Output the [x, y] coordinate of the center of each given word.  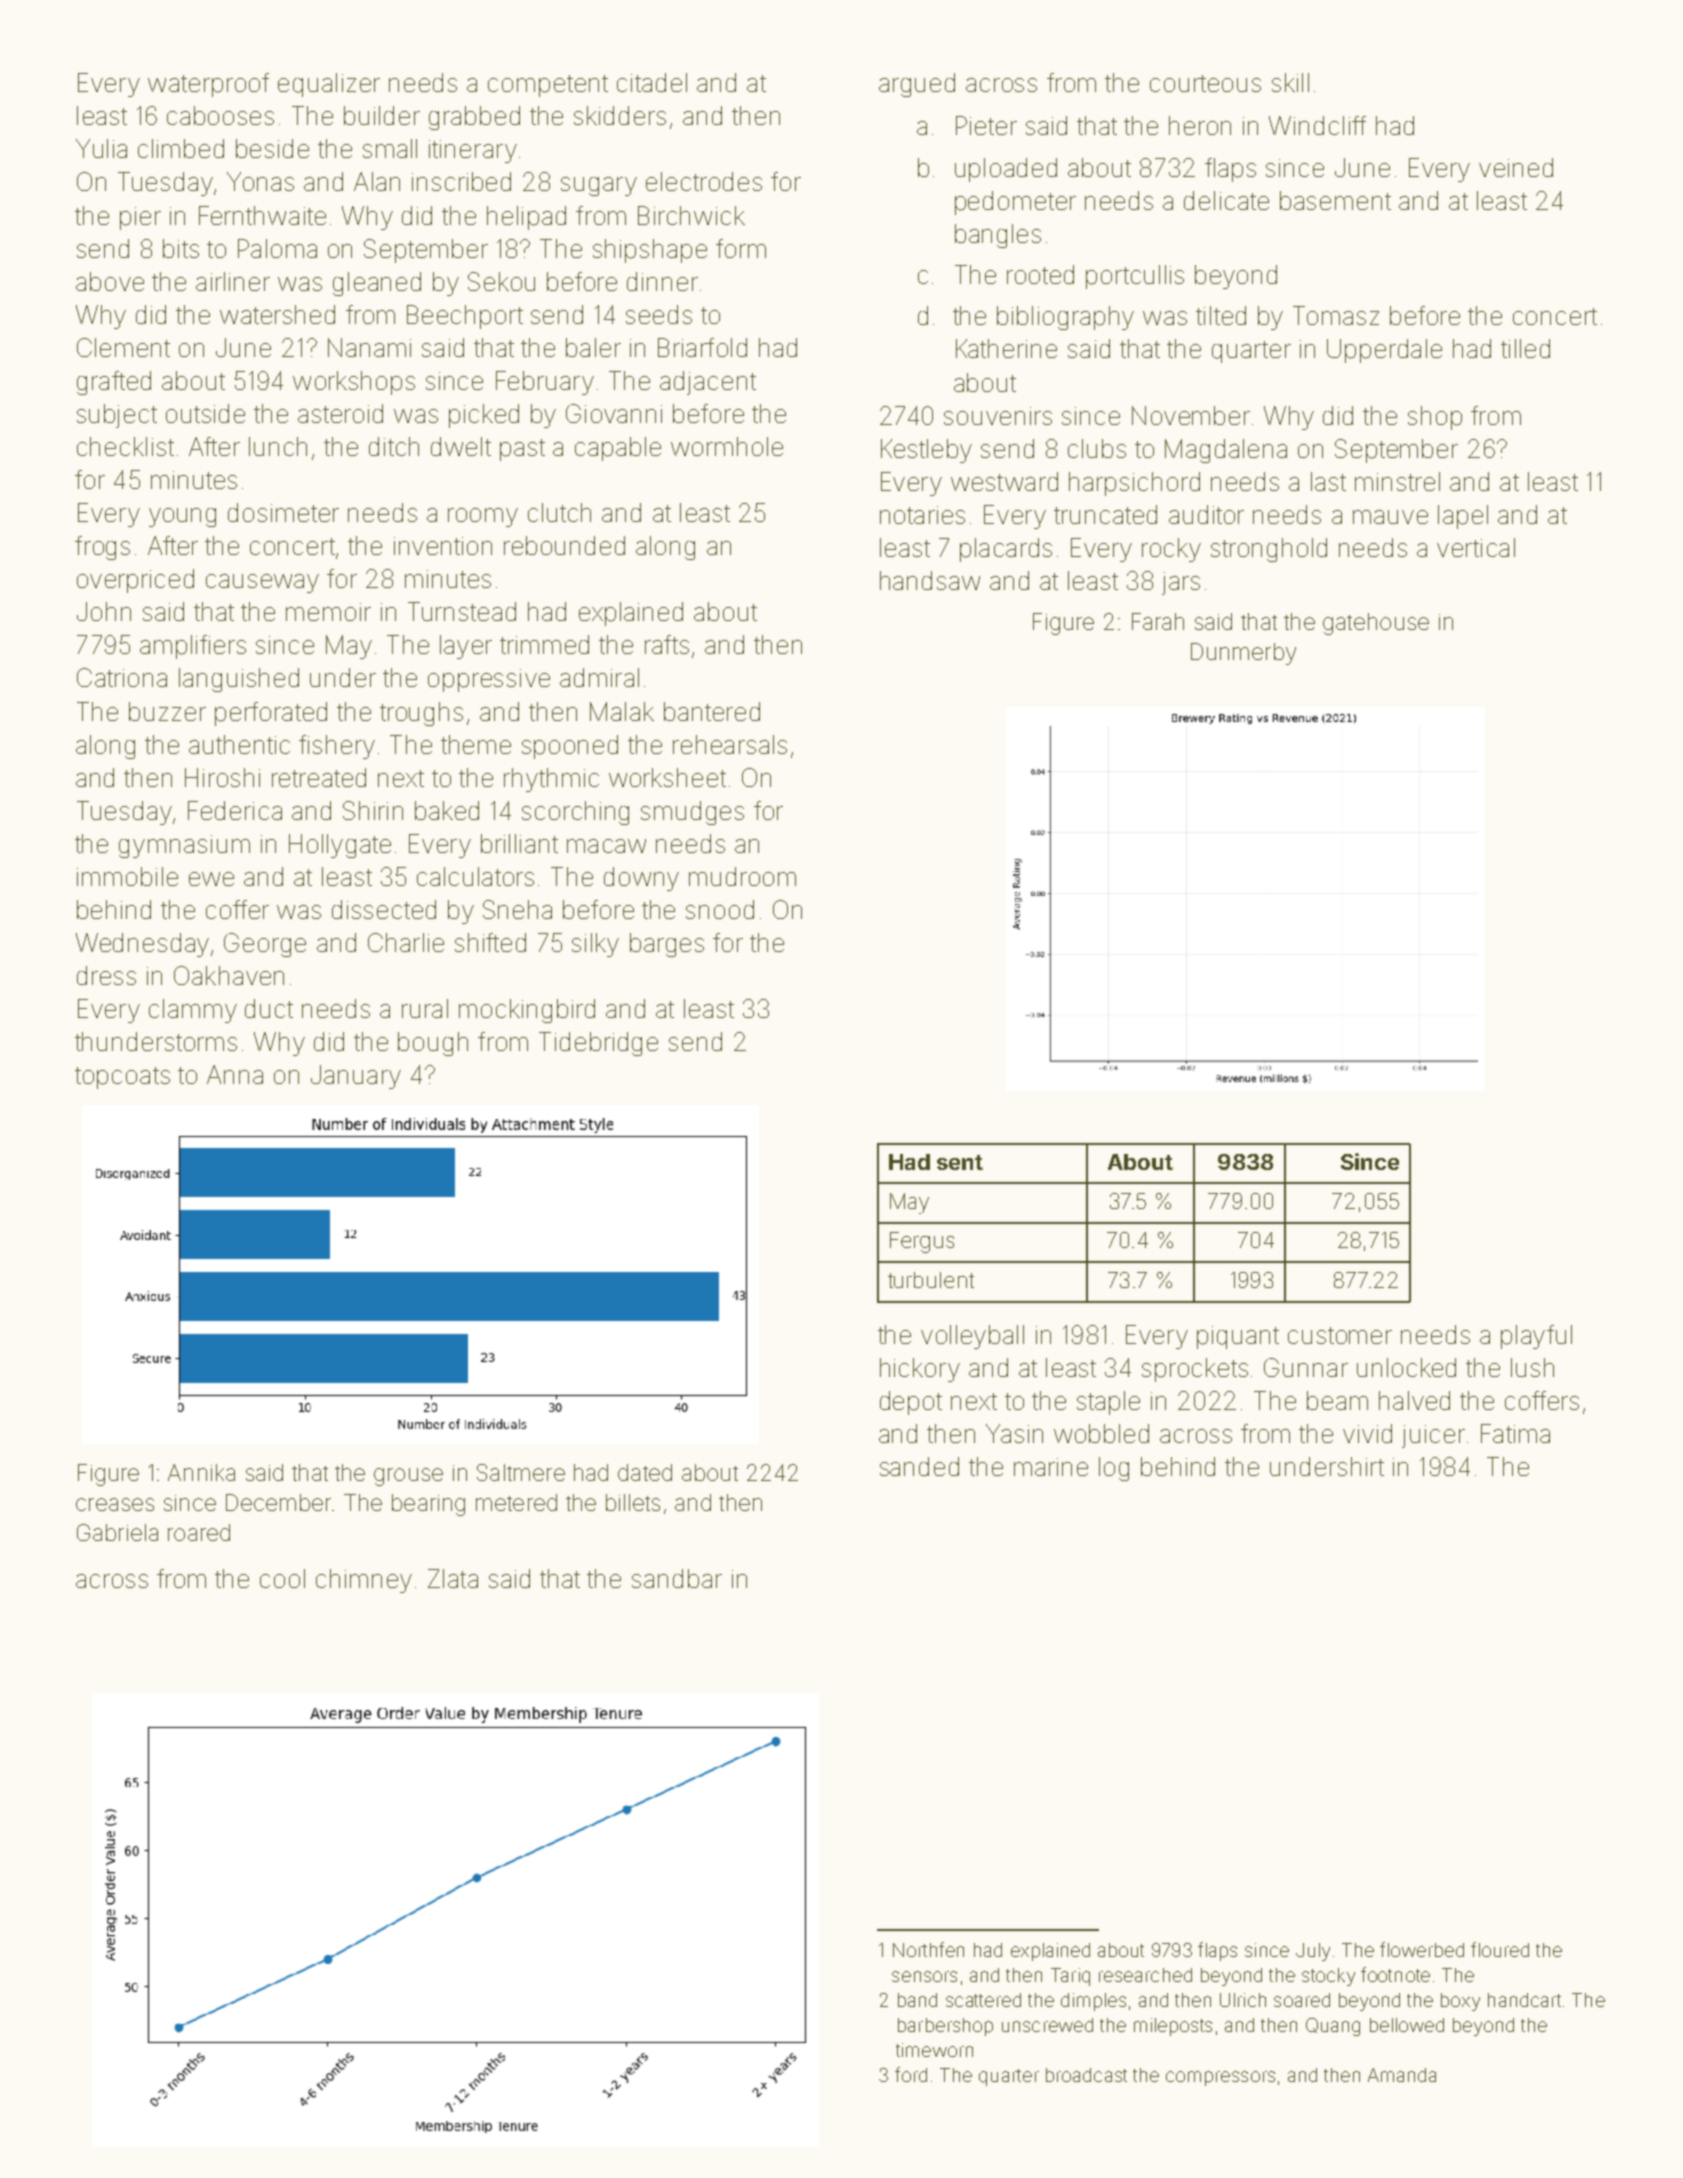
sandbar [677, 1578]
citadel [652, 82]
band [917, 2000]
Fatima [1515, 1433]
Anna [235, 1074]
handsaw [930, 580]
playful [1536, 1337]
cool [282, 1578]
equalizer [329, 85]
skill [1290, 82]
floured [1500, 1949]
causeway [262, 583]
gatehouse [1376, 624]
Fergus [922, 1242]
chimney [364, 1581]
